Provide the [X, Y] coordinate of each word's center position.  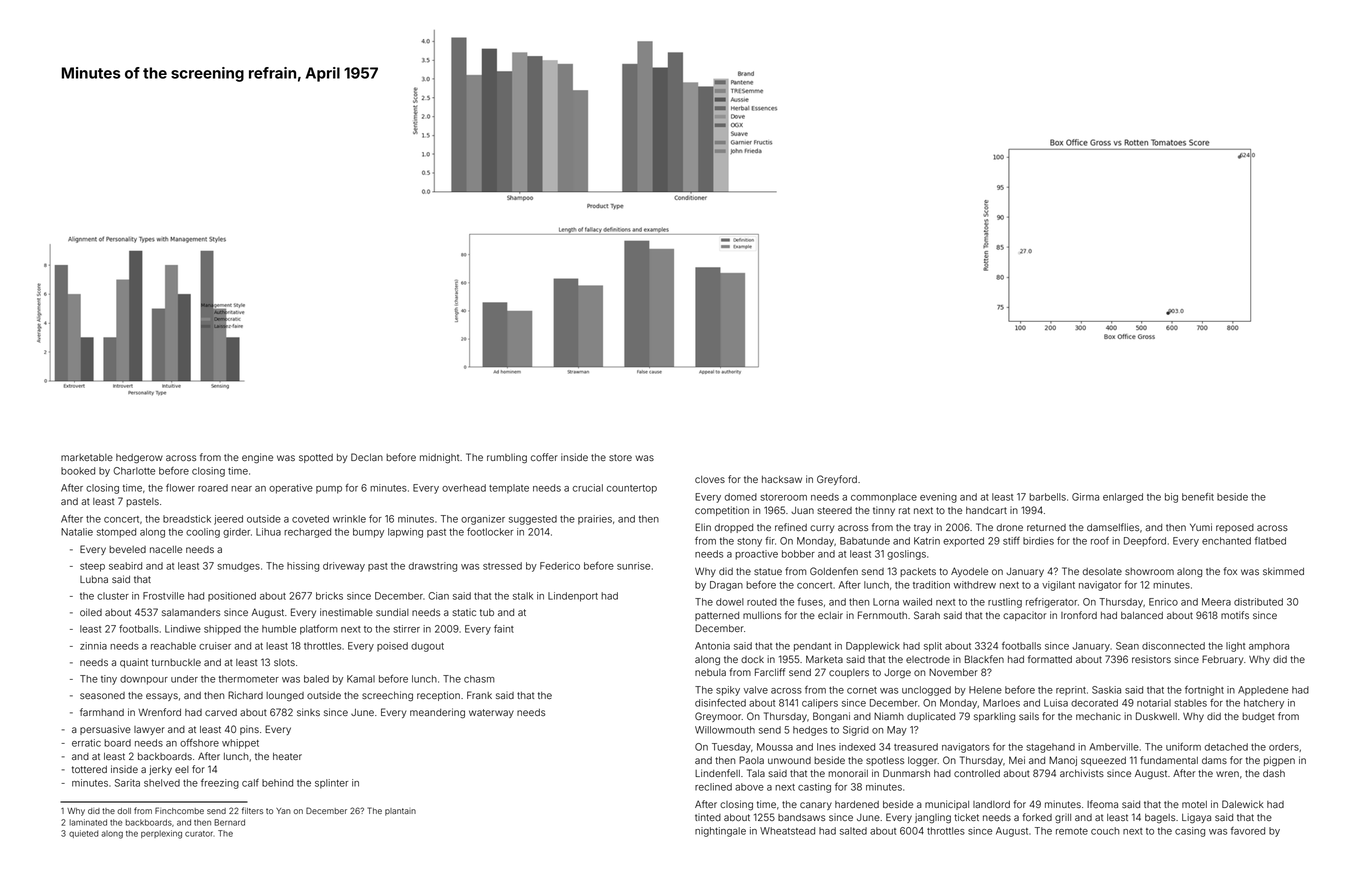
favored [1248, 831]
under [184, 679]
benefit [1198, 497]
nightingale [720, 832]
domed [741, 497]
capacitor [1024, 616]
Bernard [229, 822]
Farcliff [770, 672]
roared [213, 488]
